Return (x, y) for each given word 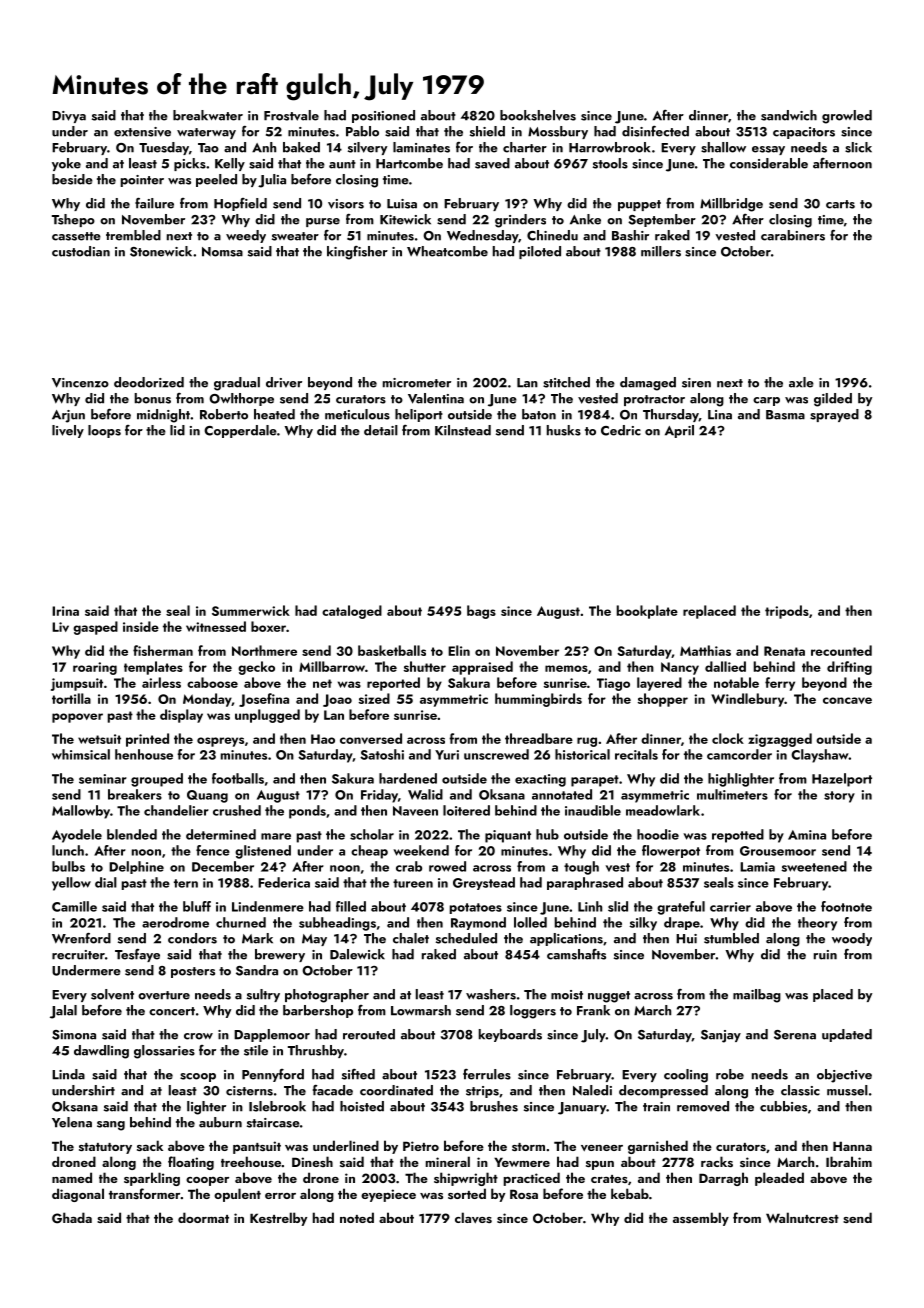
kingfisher (357, 253)
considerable (769, 163)
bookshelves (538, 115)
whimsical (81, 754)
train (656, 1107)
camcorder (739, 754)
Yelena (72, 1122)
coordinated (396, 1090)
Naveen (415, 811)
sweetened (814, 866)
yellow (71, 884)
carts (840, 204)
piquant (508, 836)
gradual (237, 384)
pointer (142, 181)
